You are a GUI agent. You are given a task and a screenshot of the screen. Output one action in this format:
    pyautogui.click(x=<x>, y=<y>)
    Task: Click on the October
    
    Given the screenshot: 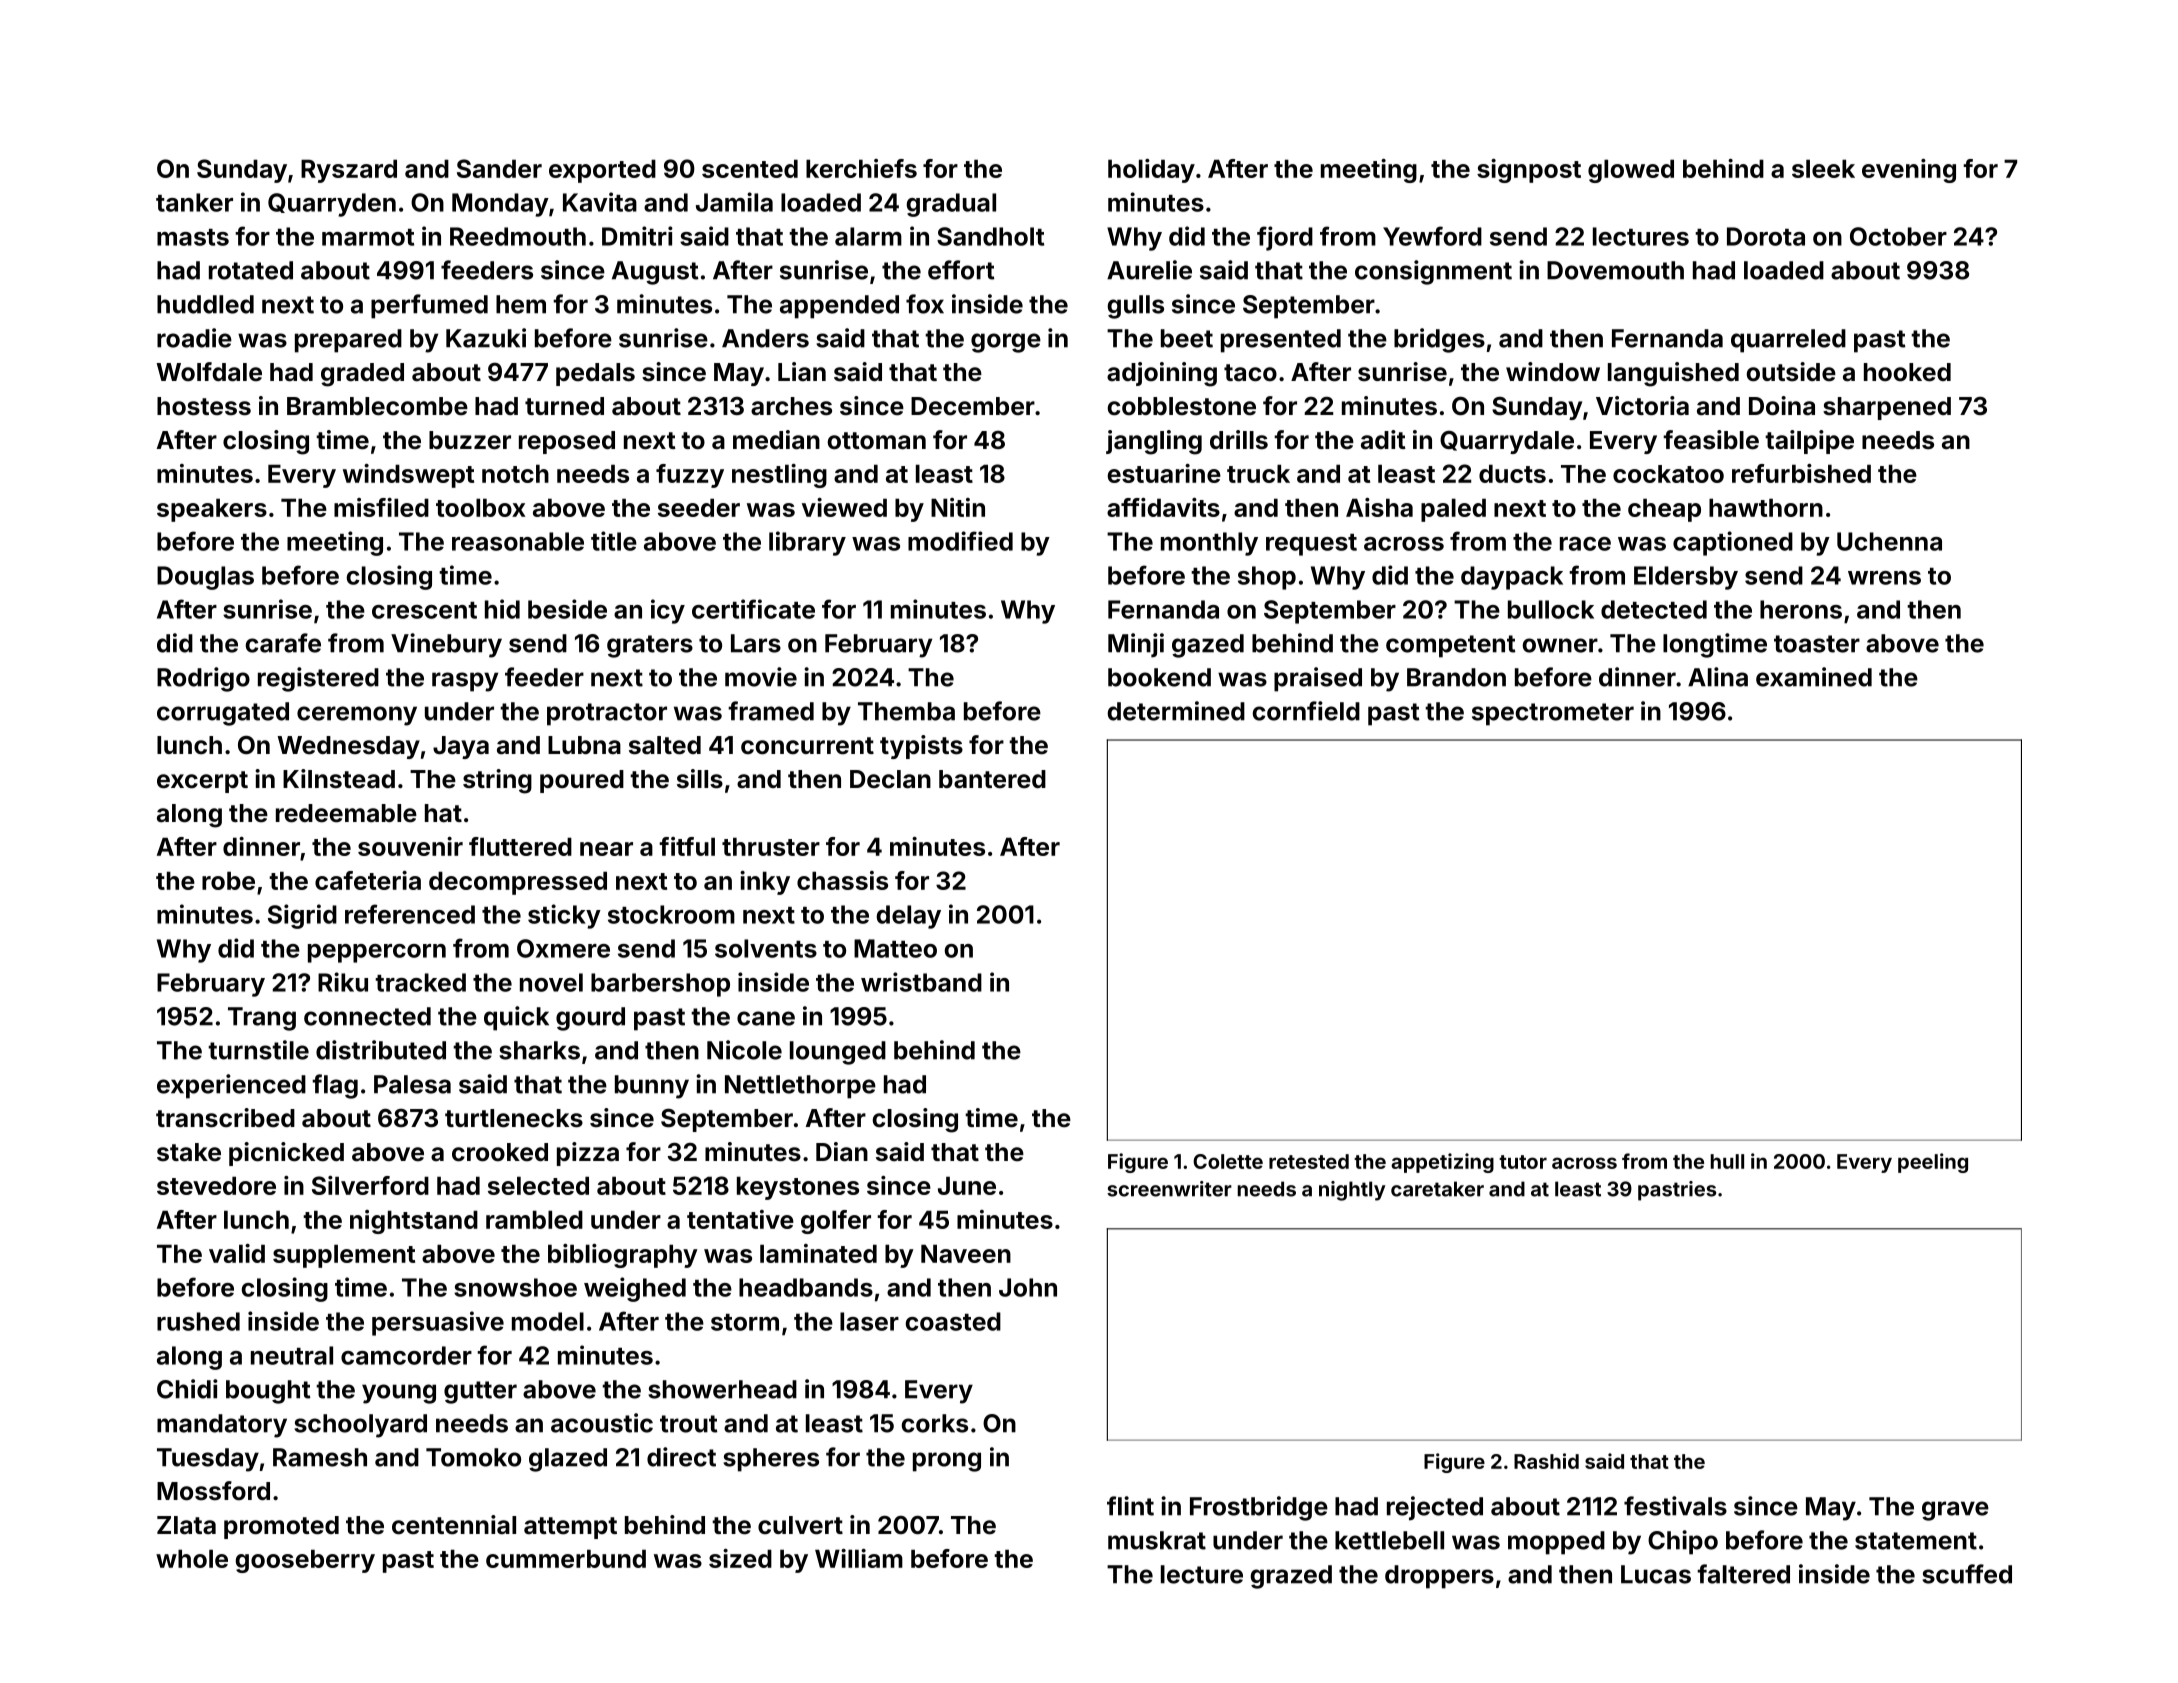 What is the action you would take?
    pyautogui.click(x=1898, y=236)
